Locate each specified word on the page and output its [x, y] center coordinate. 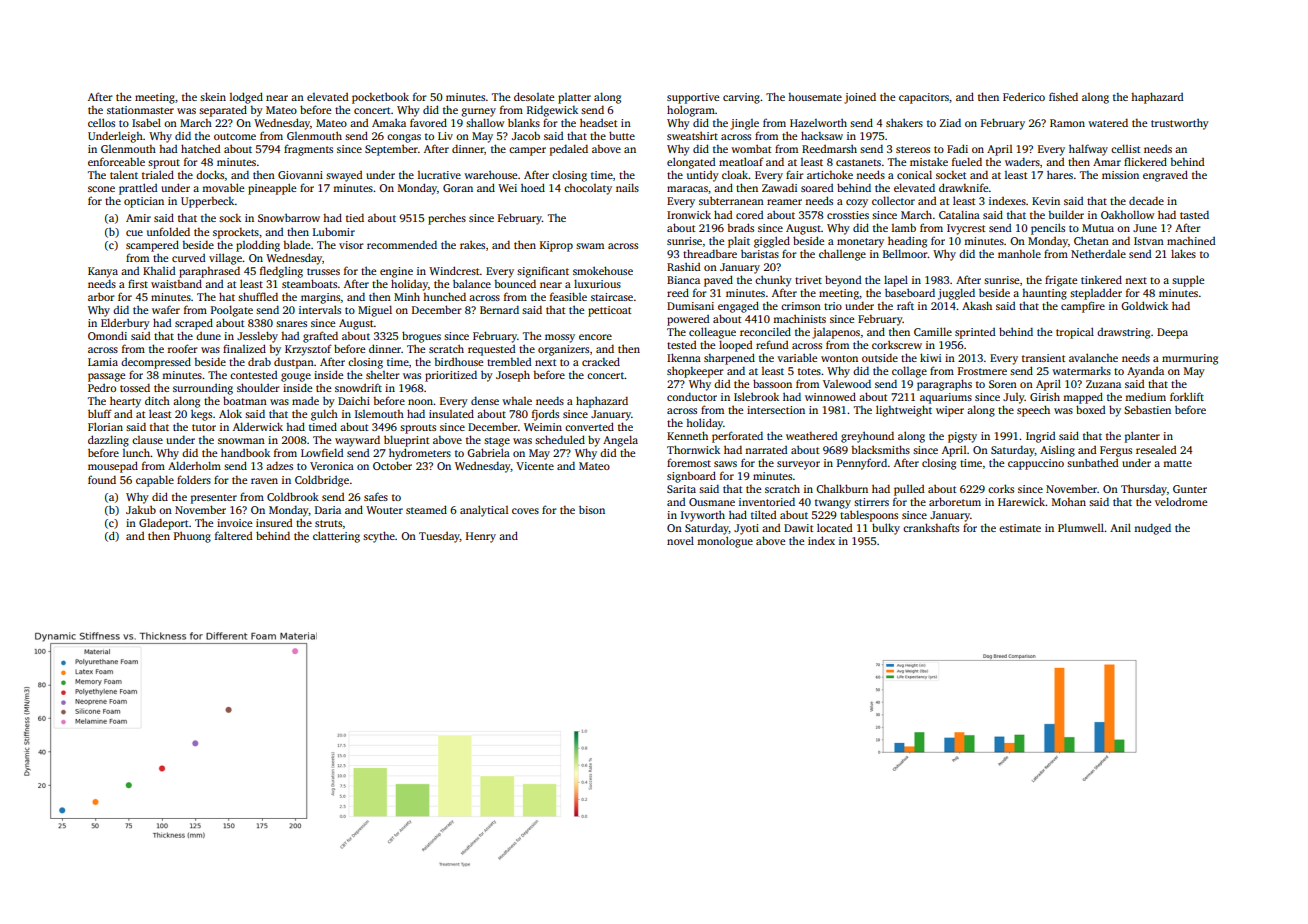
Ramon [1067, 123]
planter [1142, 437]
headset [598, 122]
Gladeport [164, 524]
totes [809, 371]
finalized [244, 348]
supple [1188, 281]
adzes [279, 465]
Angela [620, 441]
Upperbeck [208, 202]
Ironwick [689, 214]
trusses [323, 271]
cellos [101, 122]
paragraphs [944, 385]
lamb [904, 227]
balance [472, 283]
